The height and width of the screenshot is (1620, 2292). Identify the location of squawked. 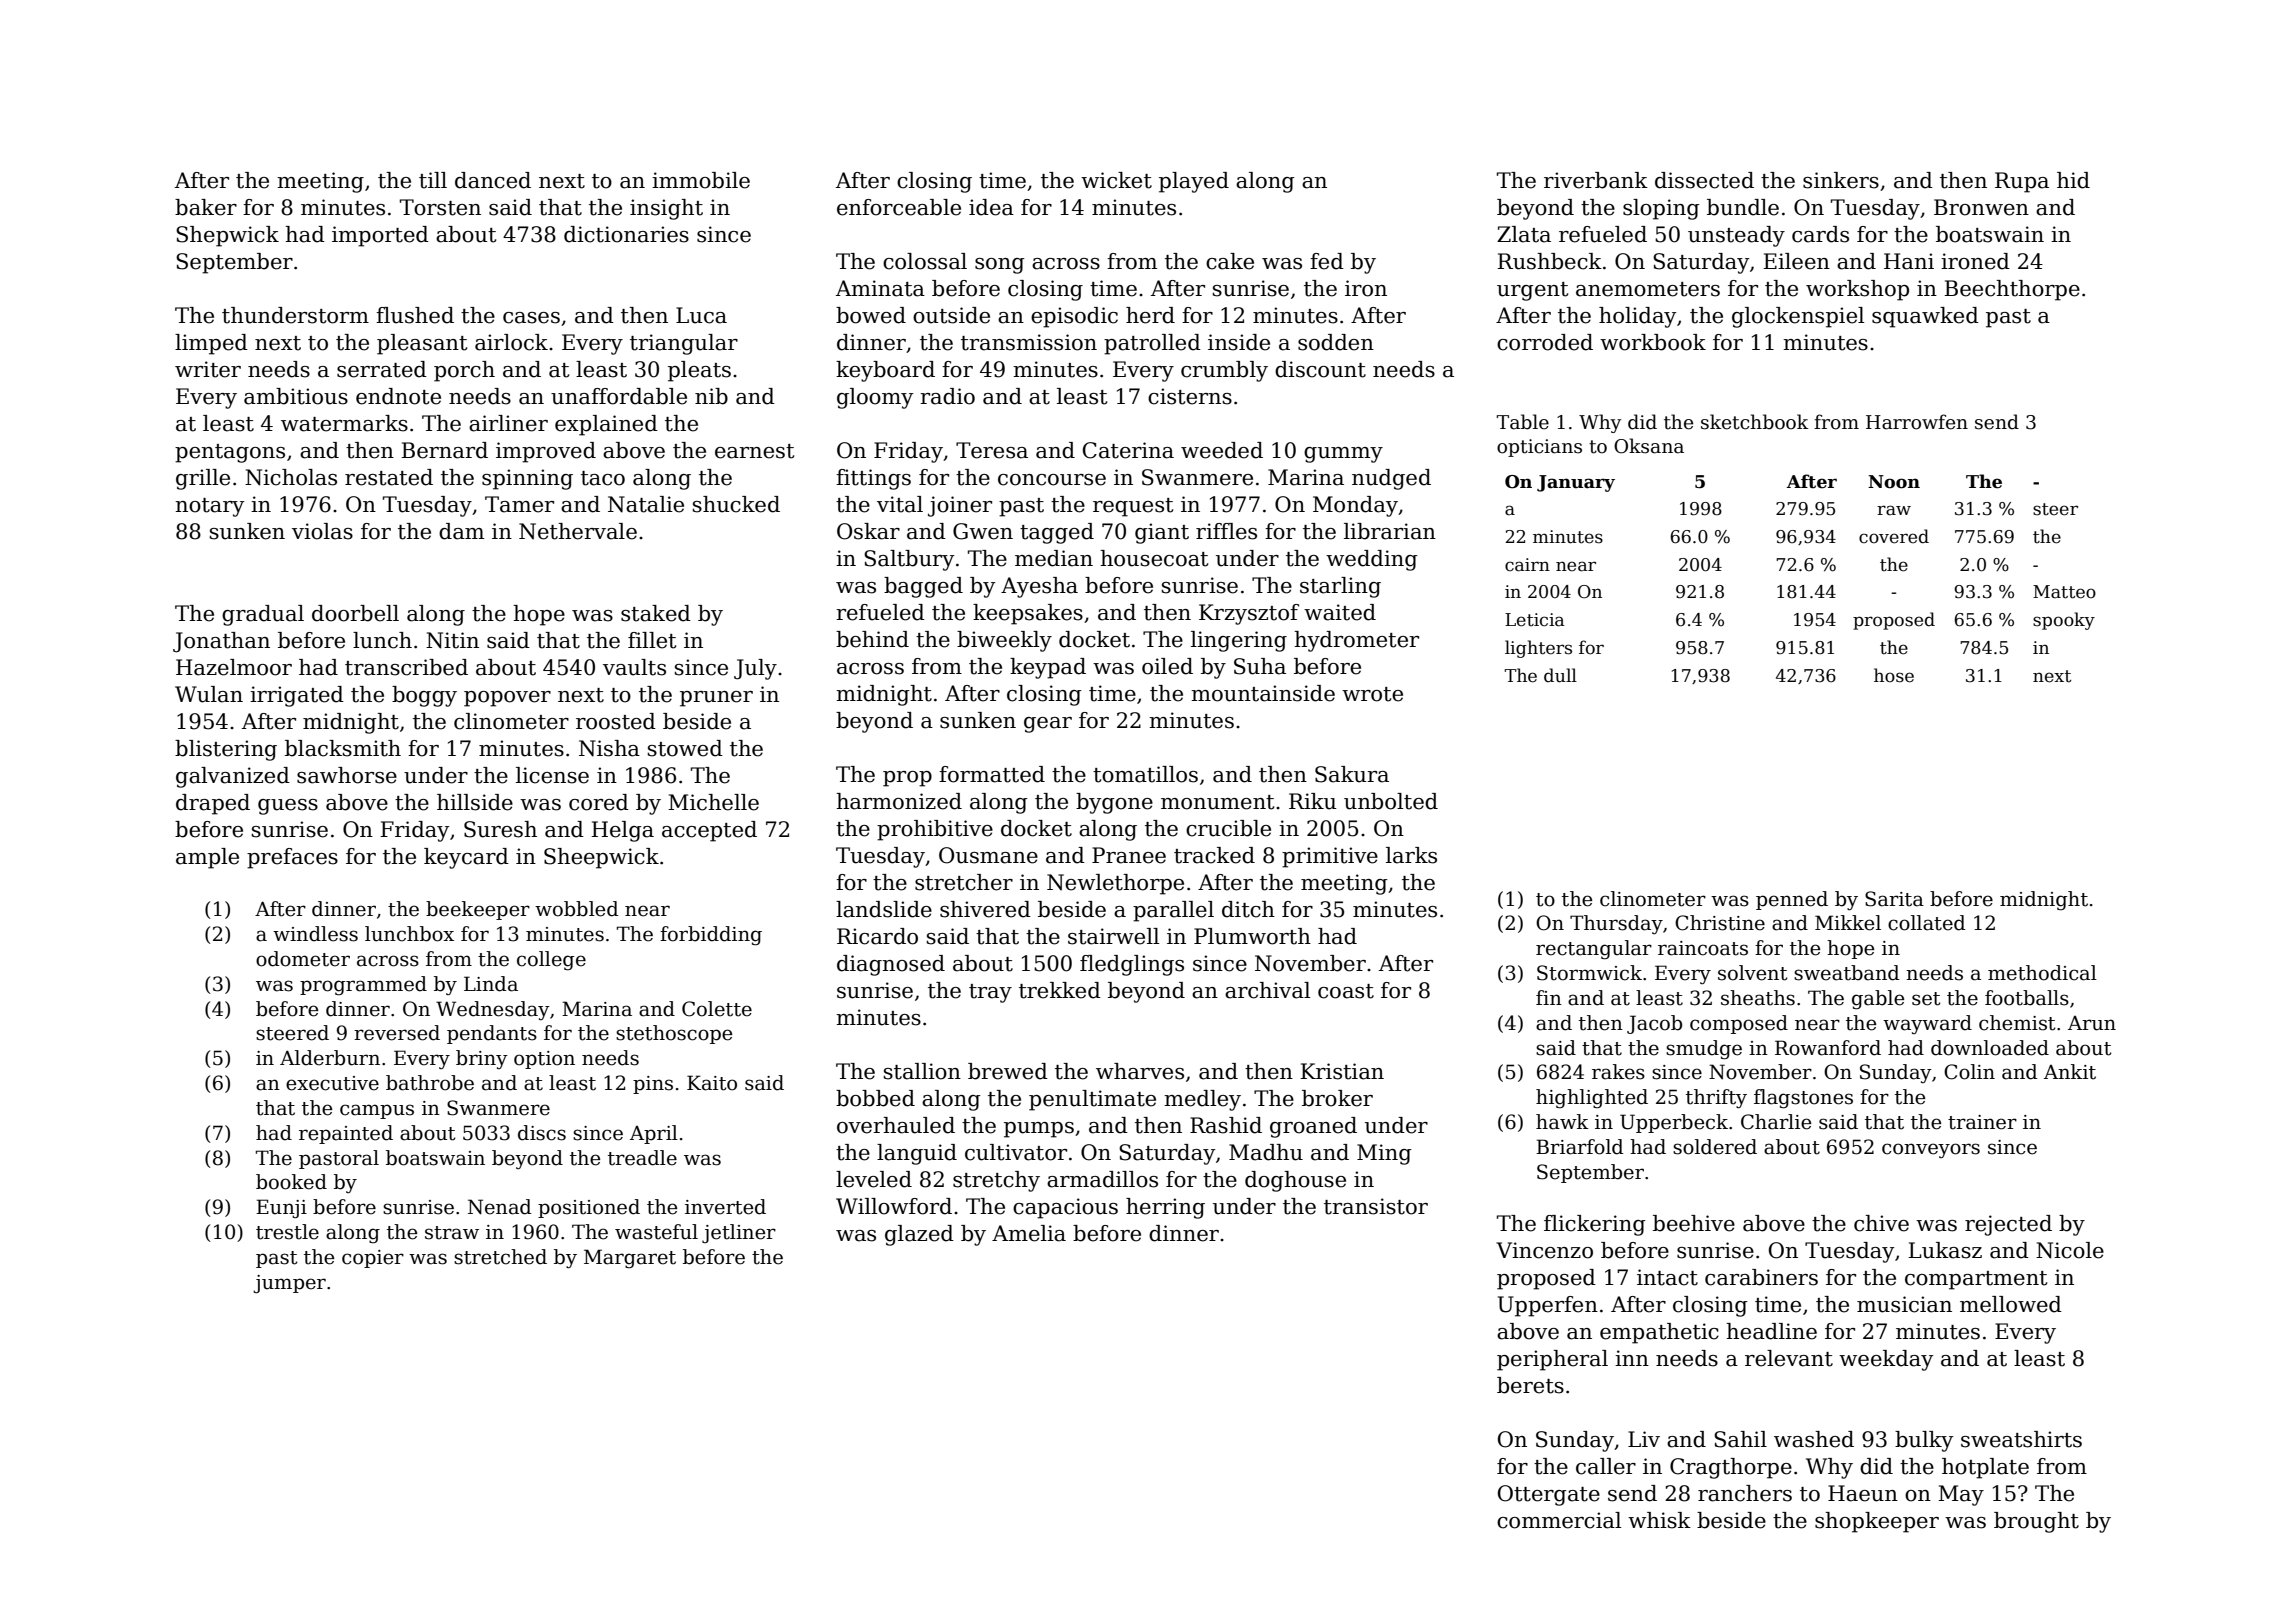
(1925, 317).
